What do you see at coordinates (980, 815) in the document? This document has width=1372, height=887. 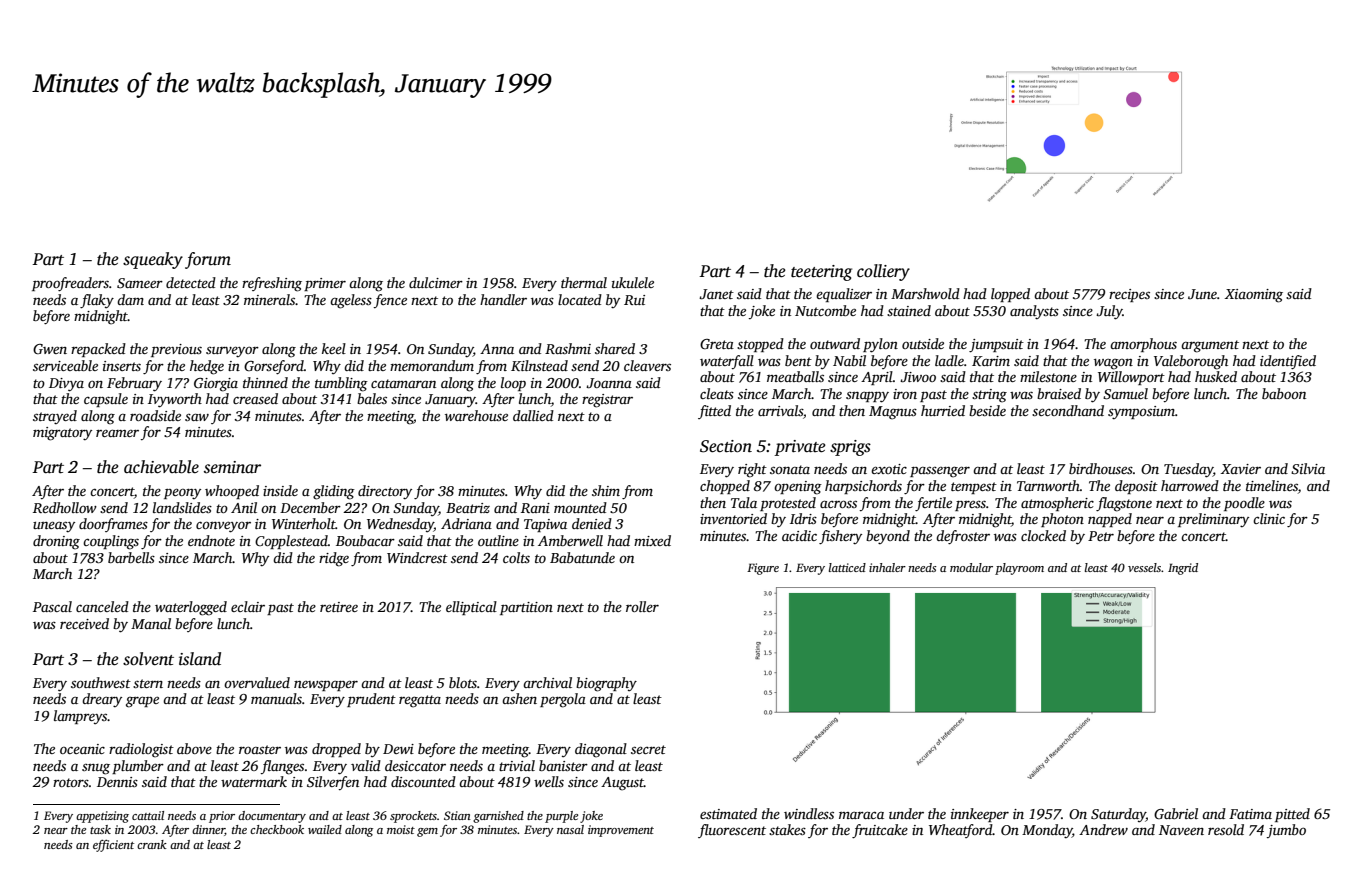 I see `innkeeper` at bounding box center [980, 815].
